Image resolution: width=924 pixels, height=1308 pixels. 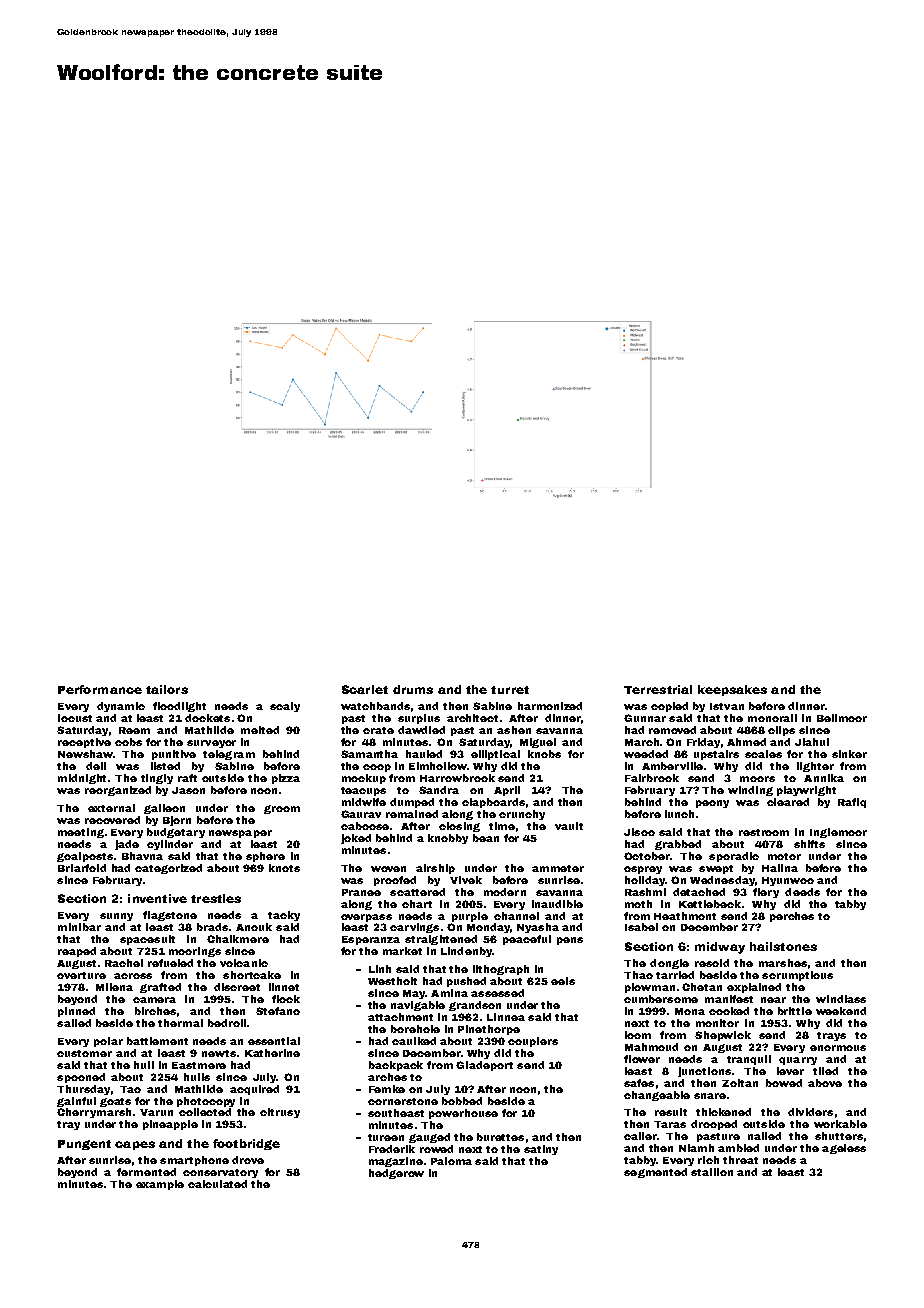 I want to click on lunch, so click(x=679, y=814).
